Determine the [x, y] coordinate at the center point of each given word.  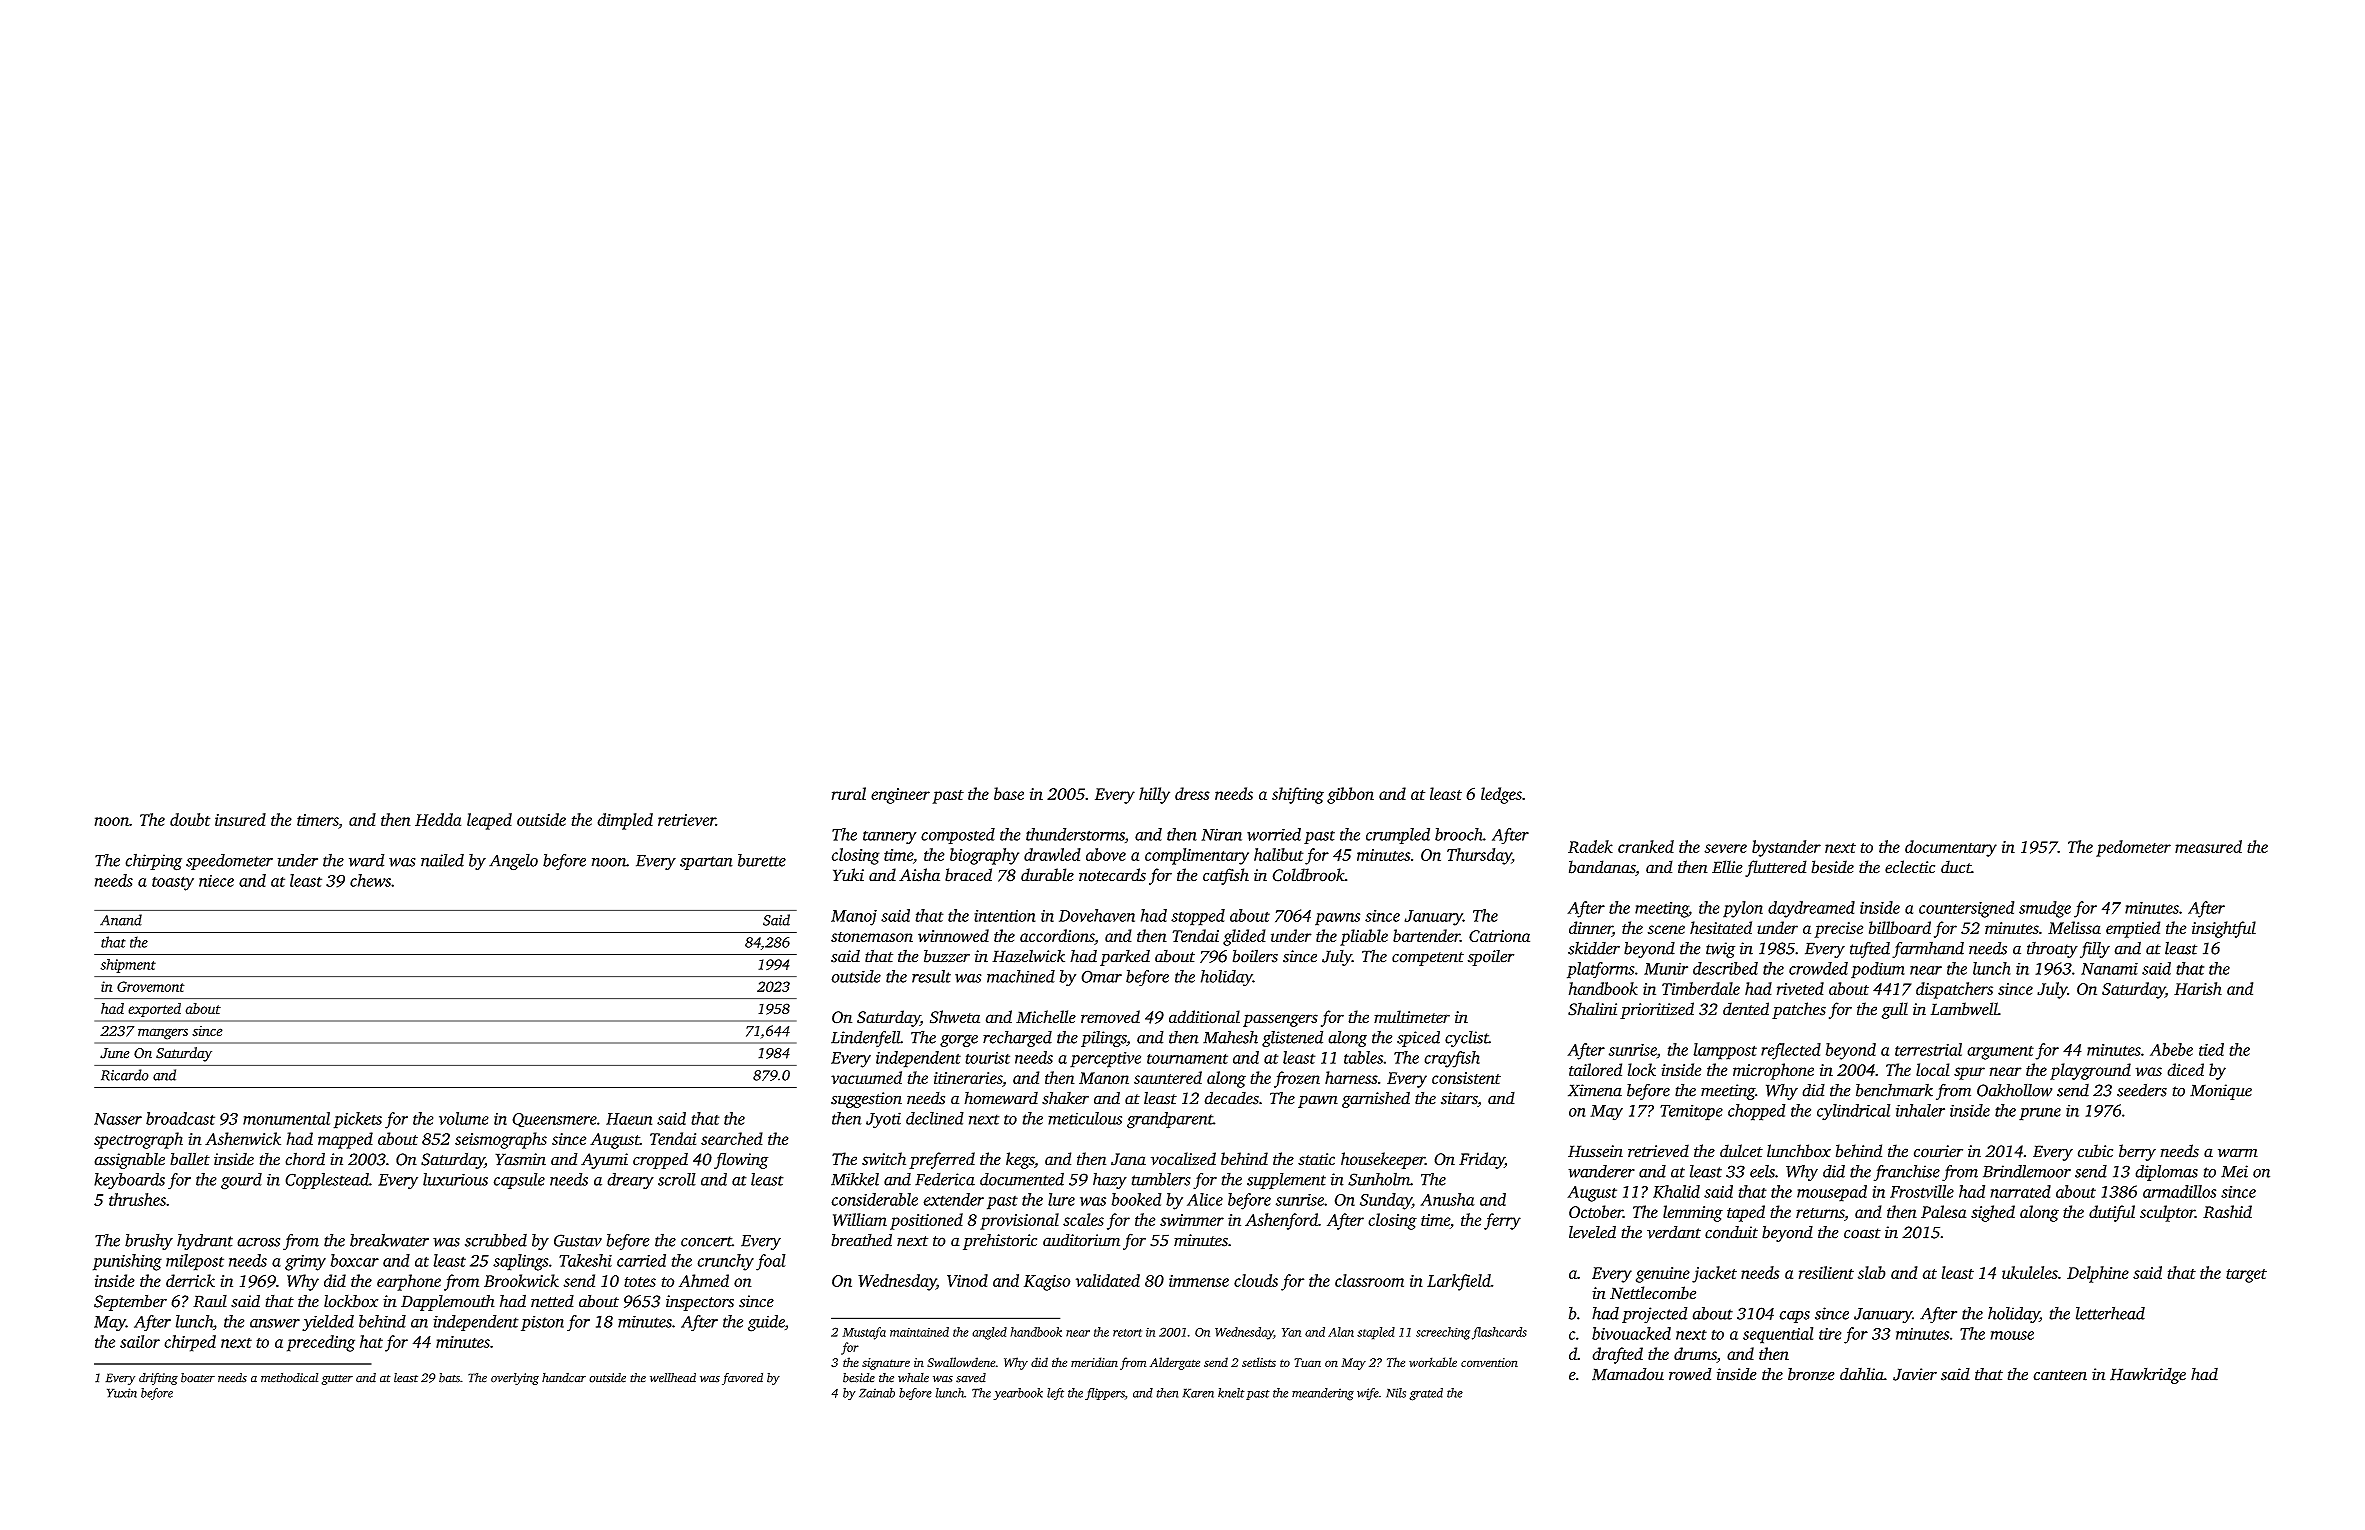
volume [464, 1118]
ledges [1501, 795]
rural [849, 793]
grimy [305, 1263]
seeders [2142, 1090]
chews [370, 880]
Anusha [1447, 1199]
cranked [1646, 846]
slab [1872, 1272]
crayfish [1452, 1059]
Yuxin [122, 1393]
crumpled [1398, 836]
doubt [190, 819]
